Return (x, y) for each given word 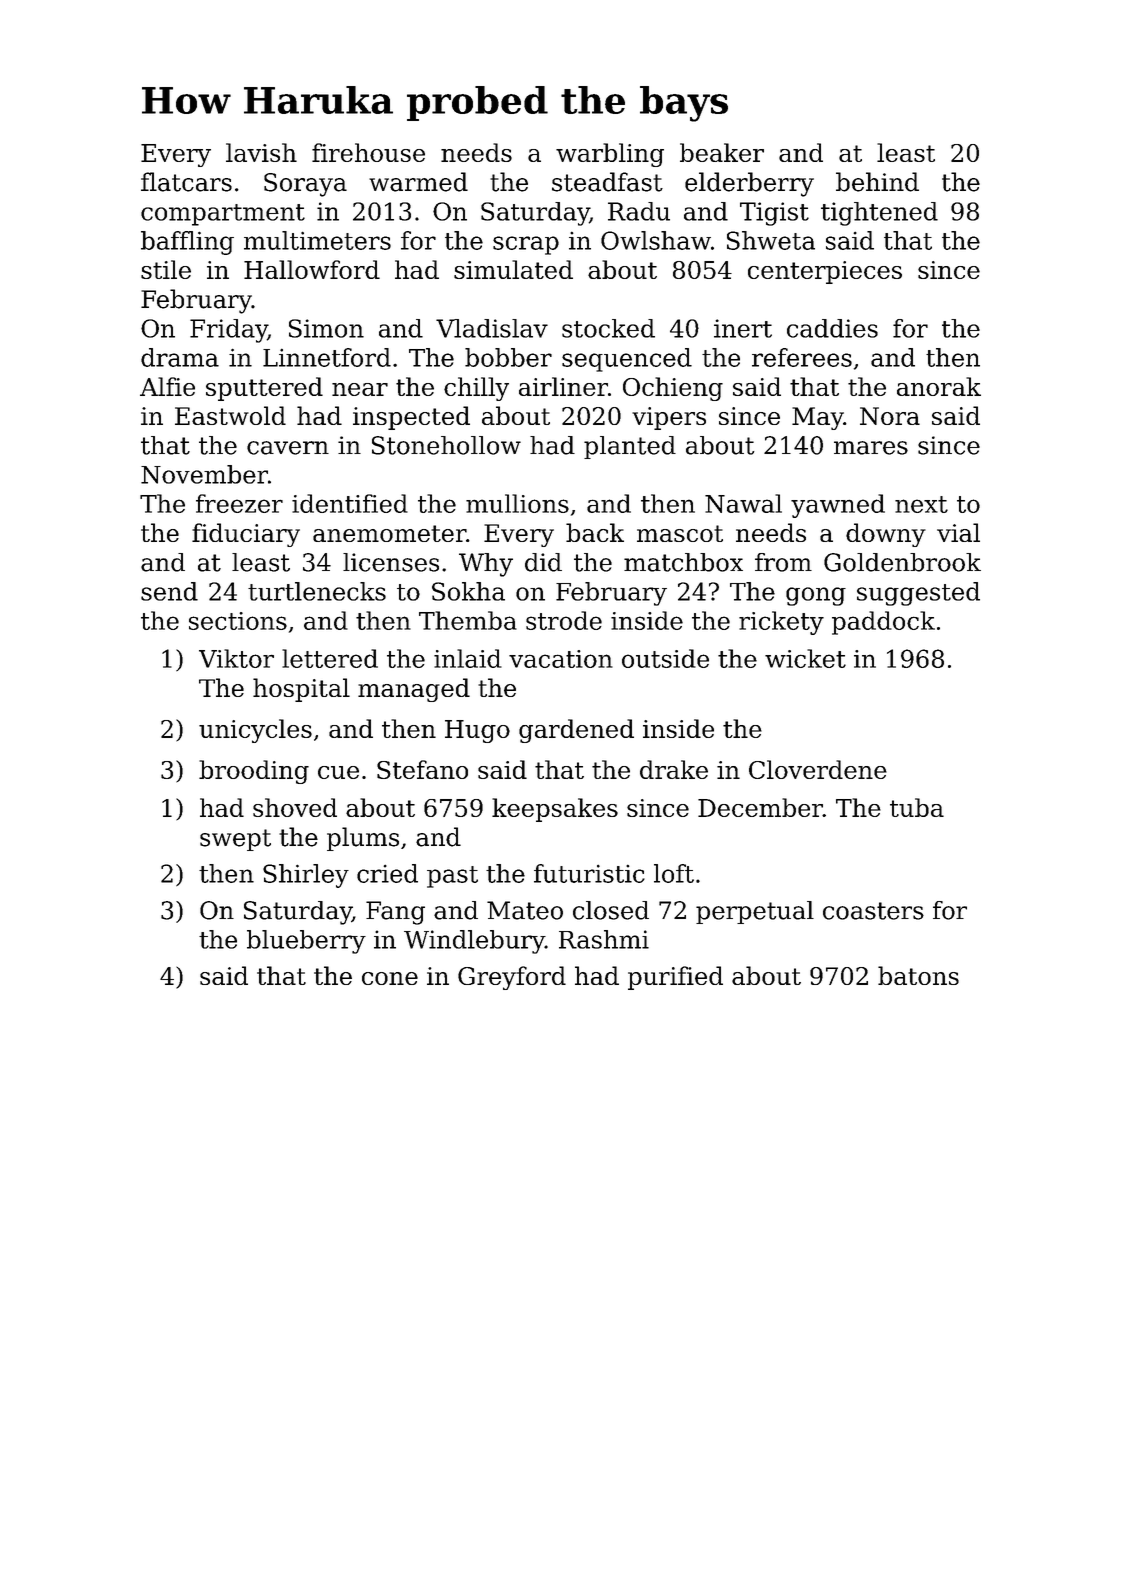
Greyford (512, 978)
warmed (418, 182)
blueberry (306, 942)
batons (918, 975)
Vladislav (492, 328)
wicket (805, 658)
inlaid (468, 658)
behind (877, 182)
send (169, 591)
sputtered (264, 389)
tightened (879, 214)
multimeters (317, 240)
